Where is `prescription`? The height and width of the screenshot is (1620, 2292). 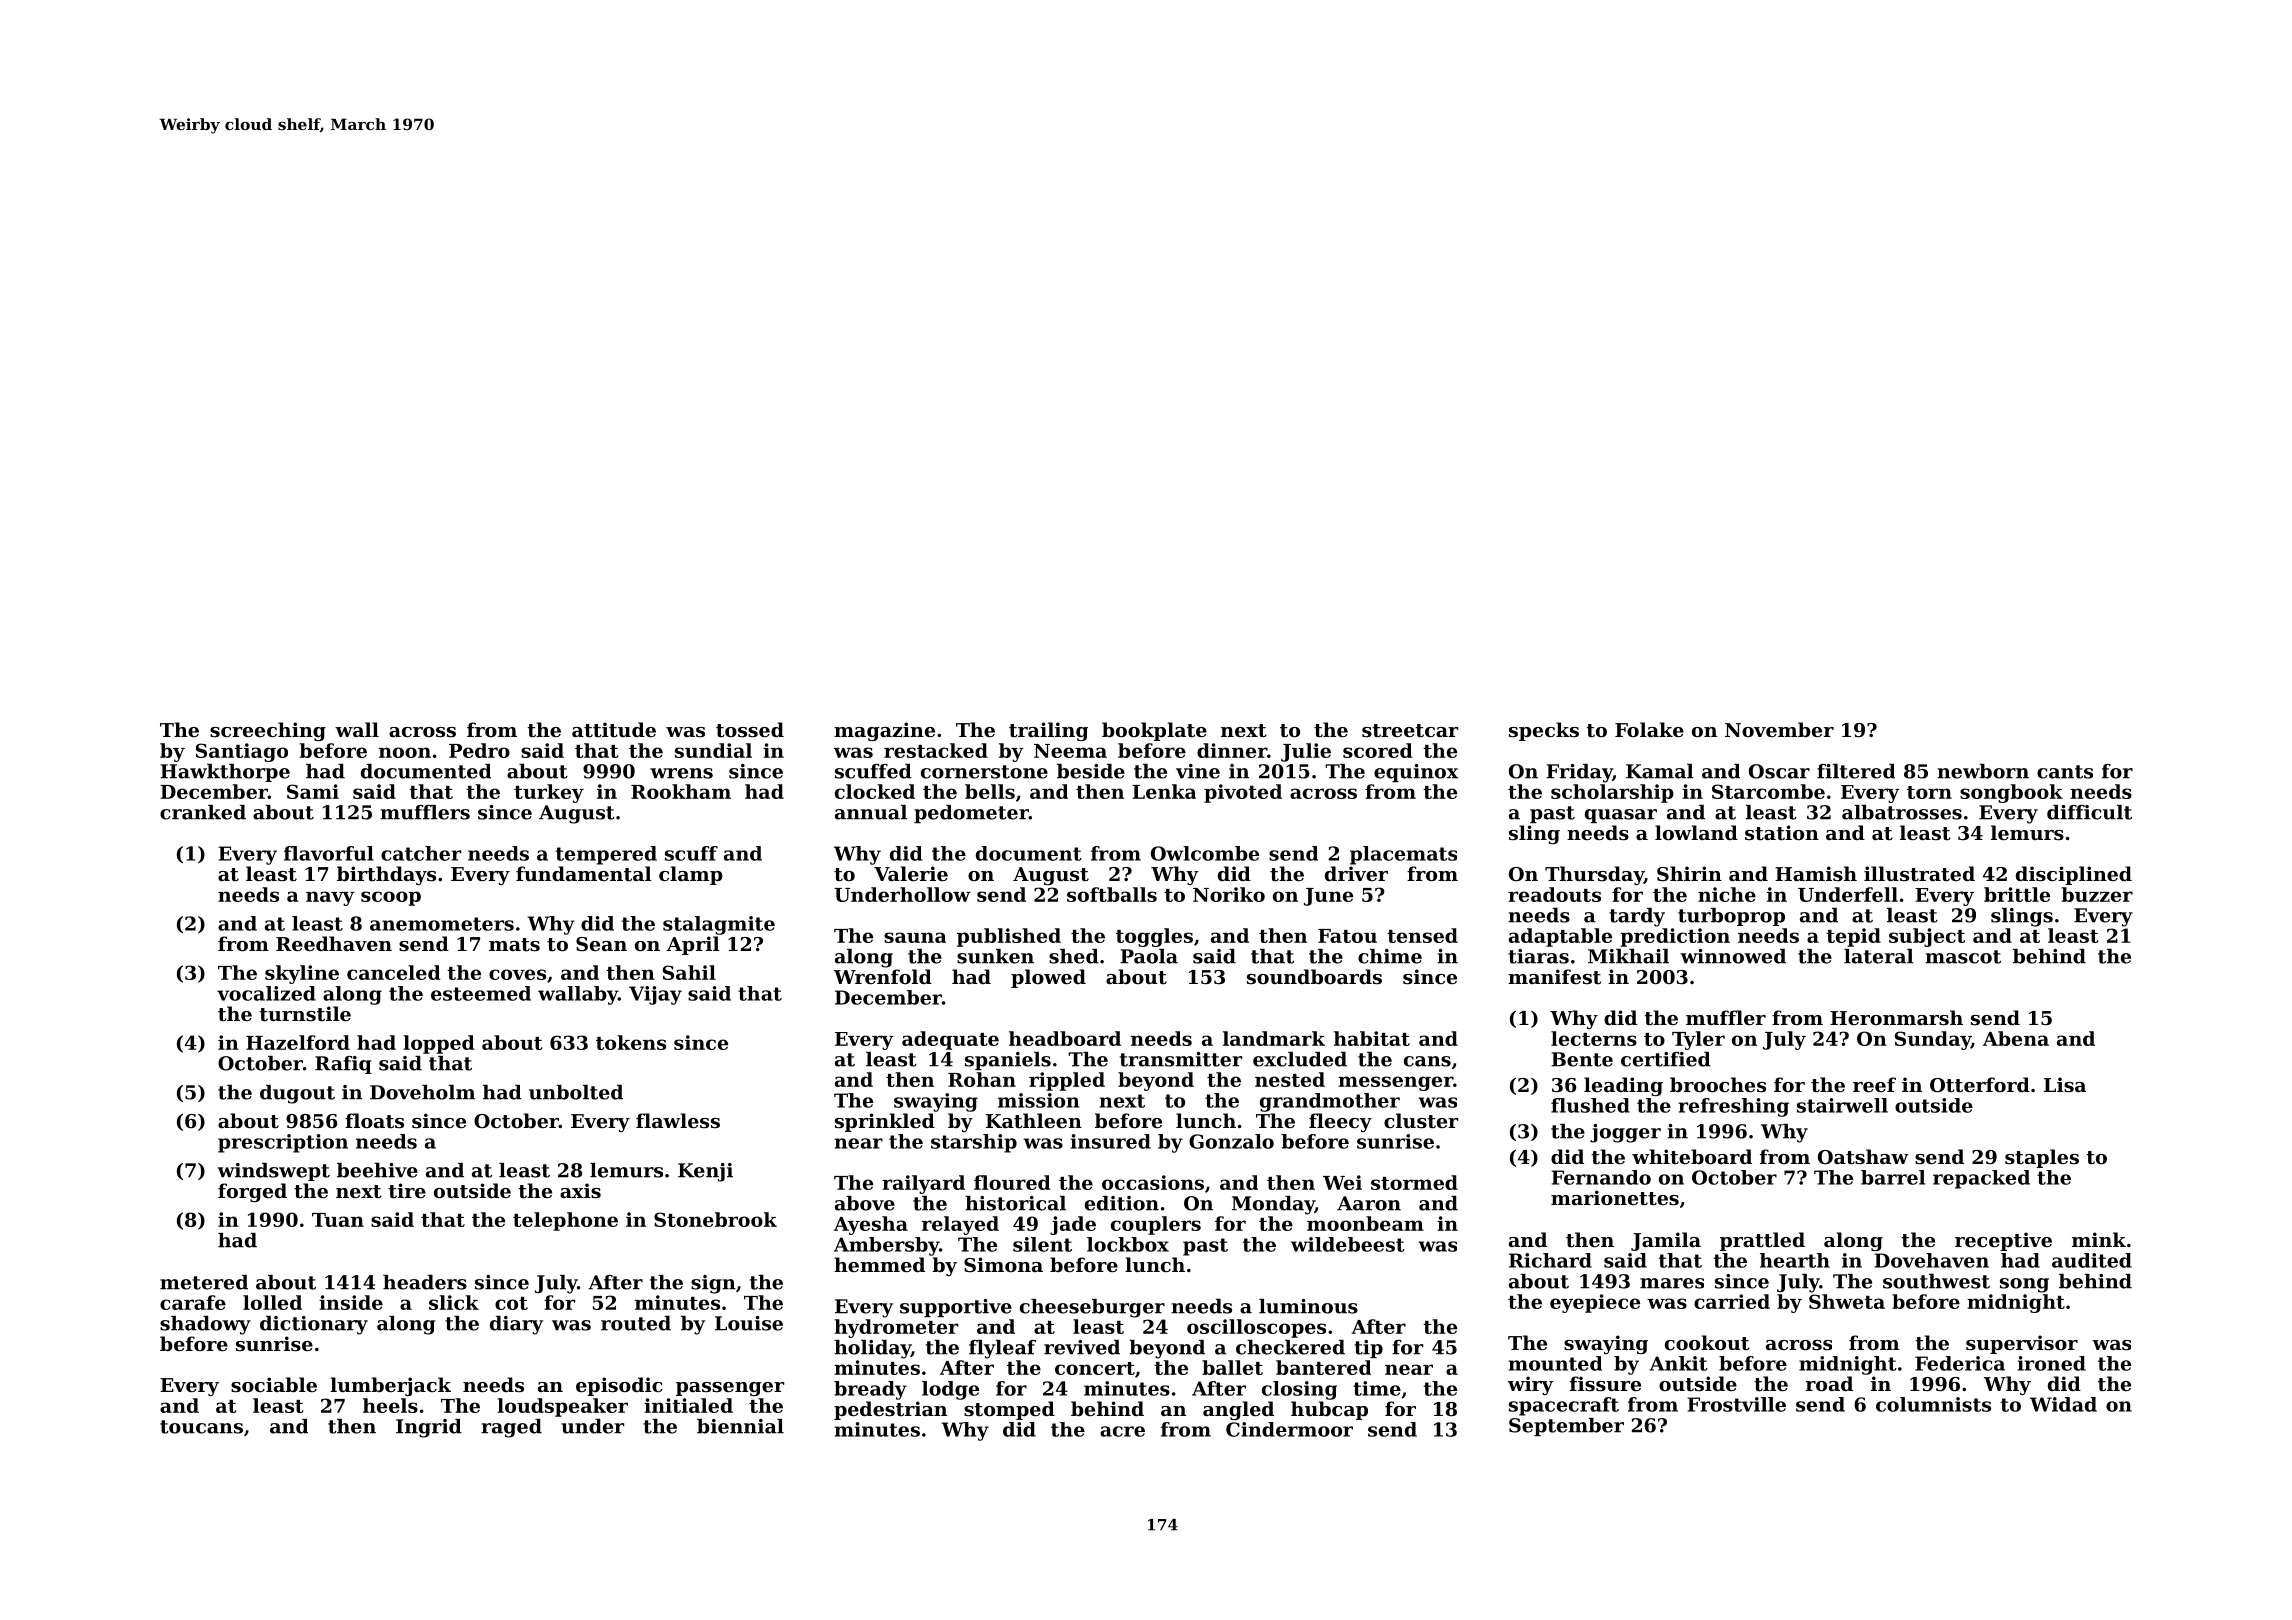 prescription is located at coordinates (283, 1143).
